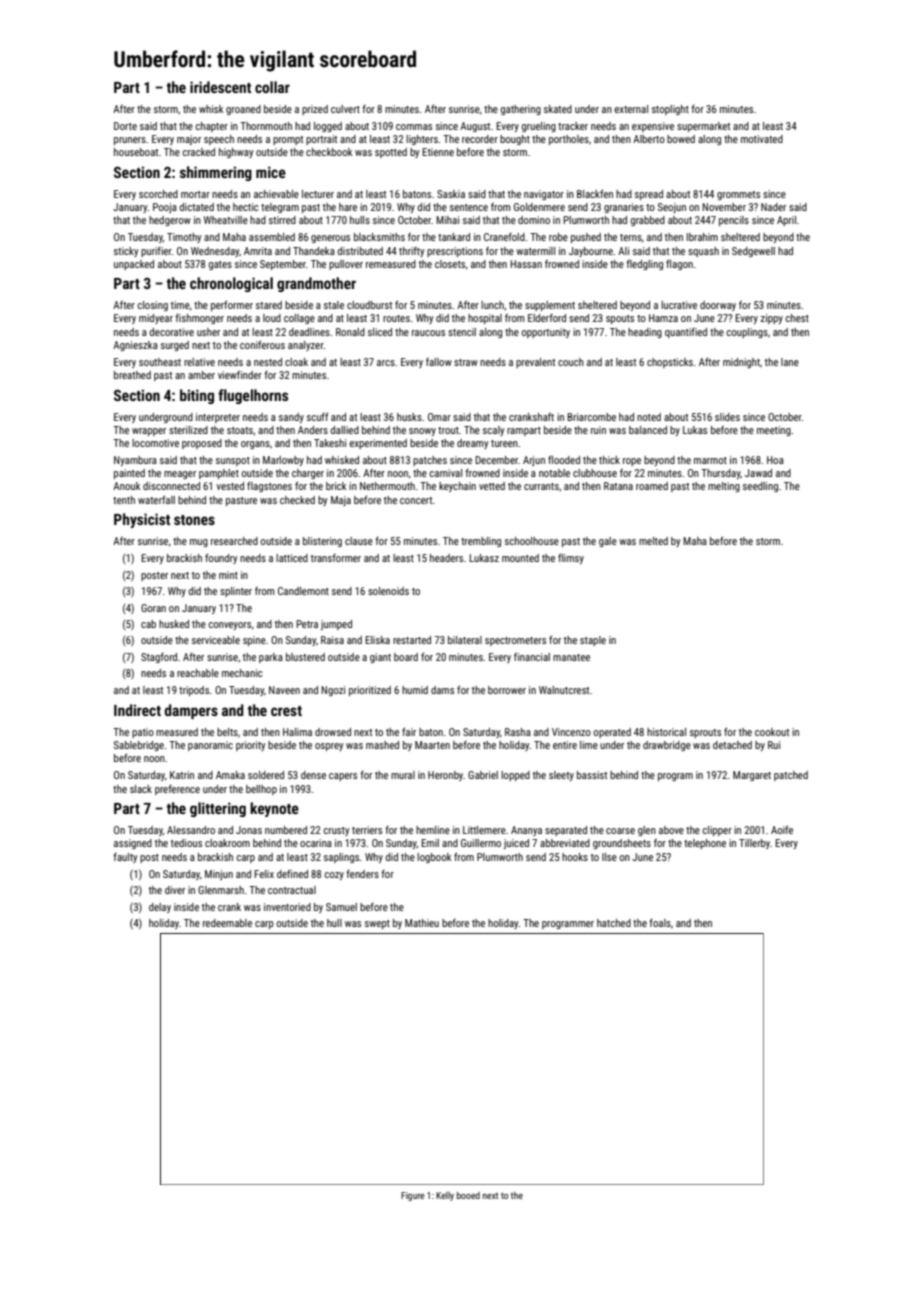  Describe the element at coordinates (492, 486) in the page. I see `vetted` at that location.
